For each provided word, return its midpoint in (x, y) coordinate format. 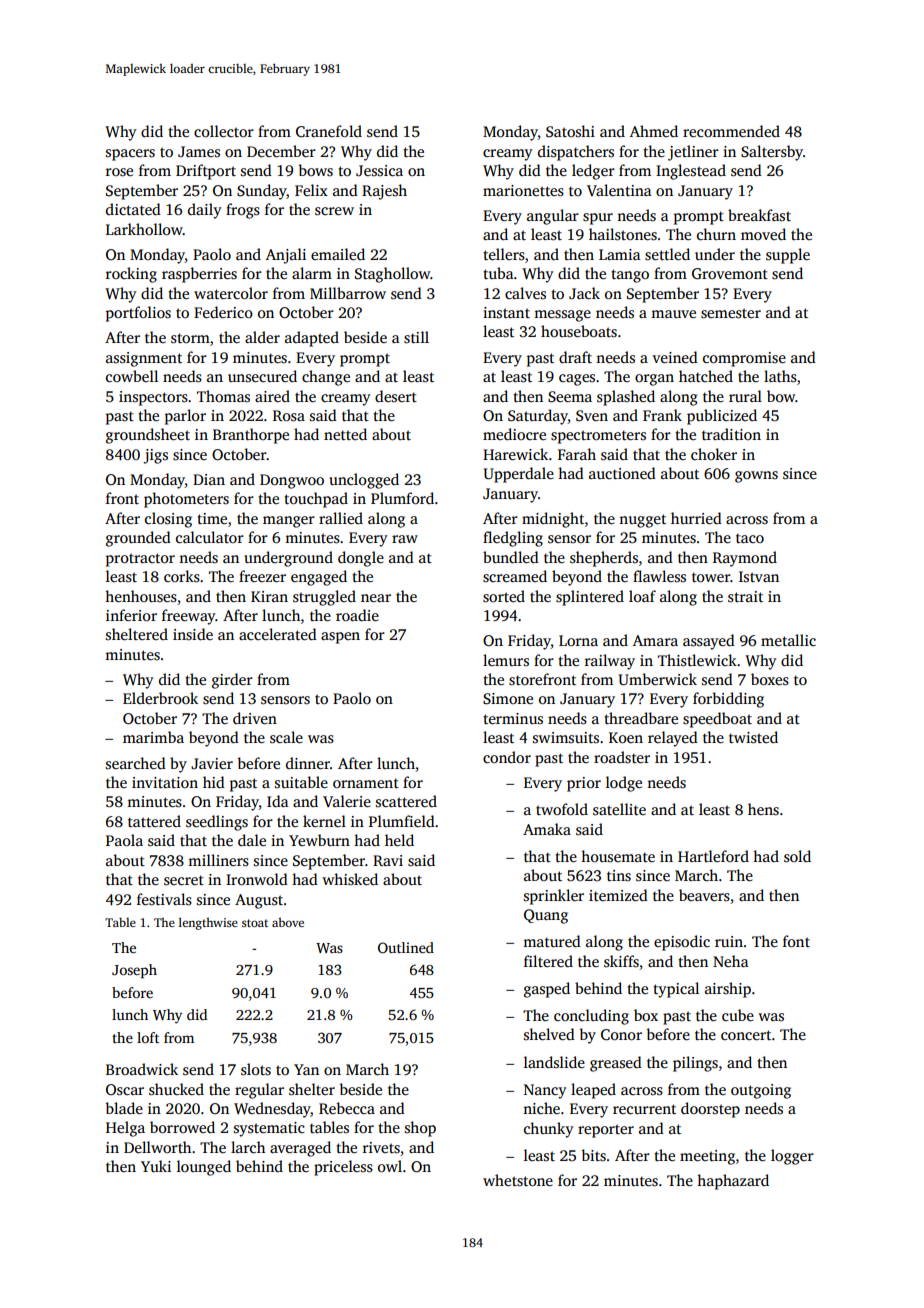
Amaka (547, 829)
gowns (756, 477)
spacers (130, 155)
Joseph (134, 971)
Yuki (156, 1166)
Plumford (402, 498)
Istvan (759, 576)
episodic (682, 943)
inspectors (153, 398)
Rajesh (384, 192)
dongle (361, 559)
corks (182, 576)
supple (788, 256)
